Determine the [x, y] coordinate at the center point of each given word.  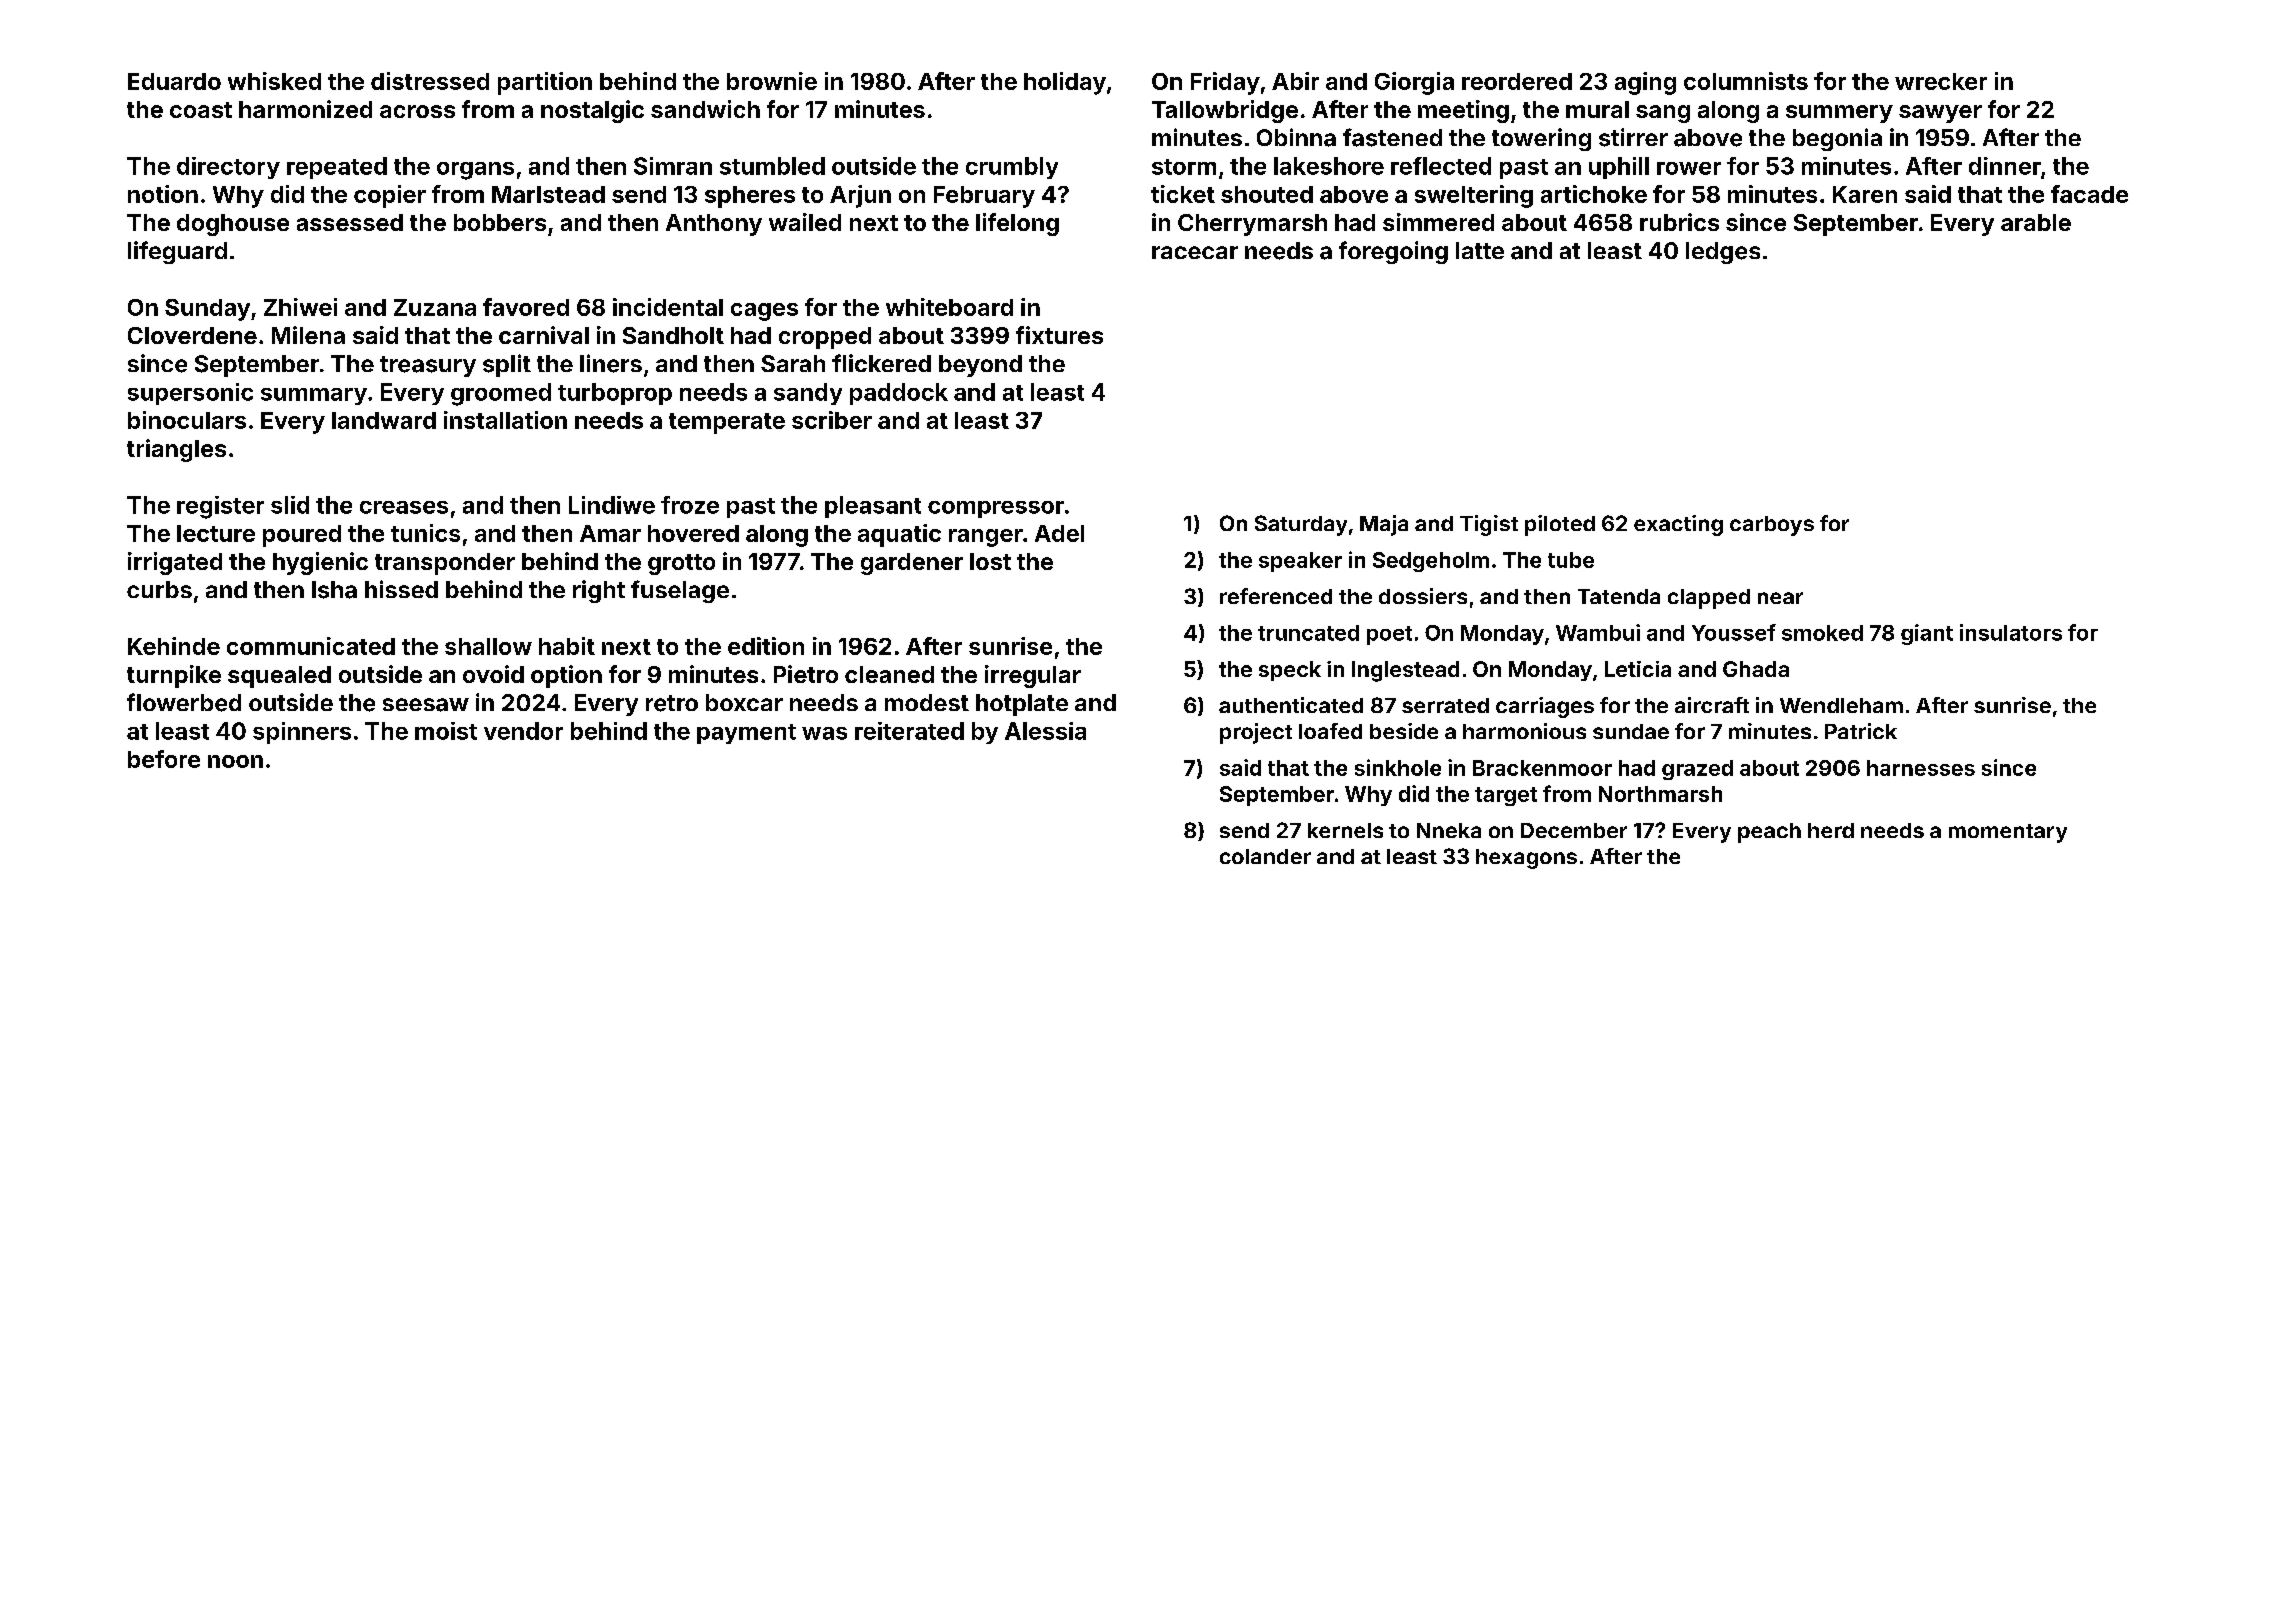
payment [746, 734]
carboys [1772, 526]
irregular [1033, 676]
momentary [2008, 833]
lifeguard [177, 252]
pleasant [873, 507]
